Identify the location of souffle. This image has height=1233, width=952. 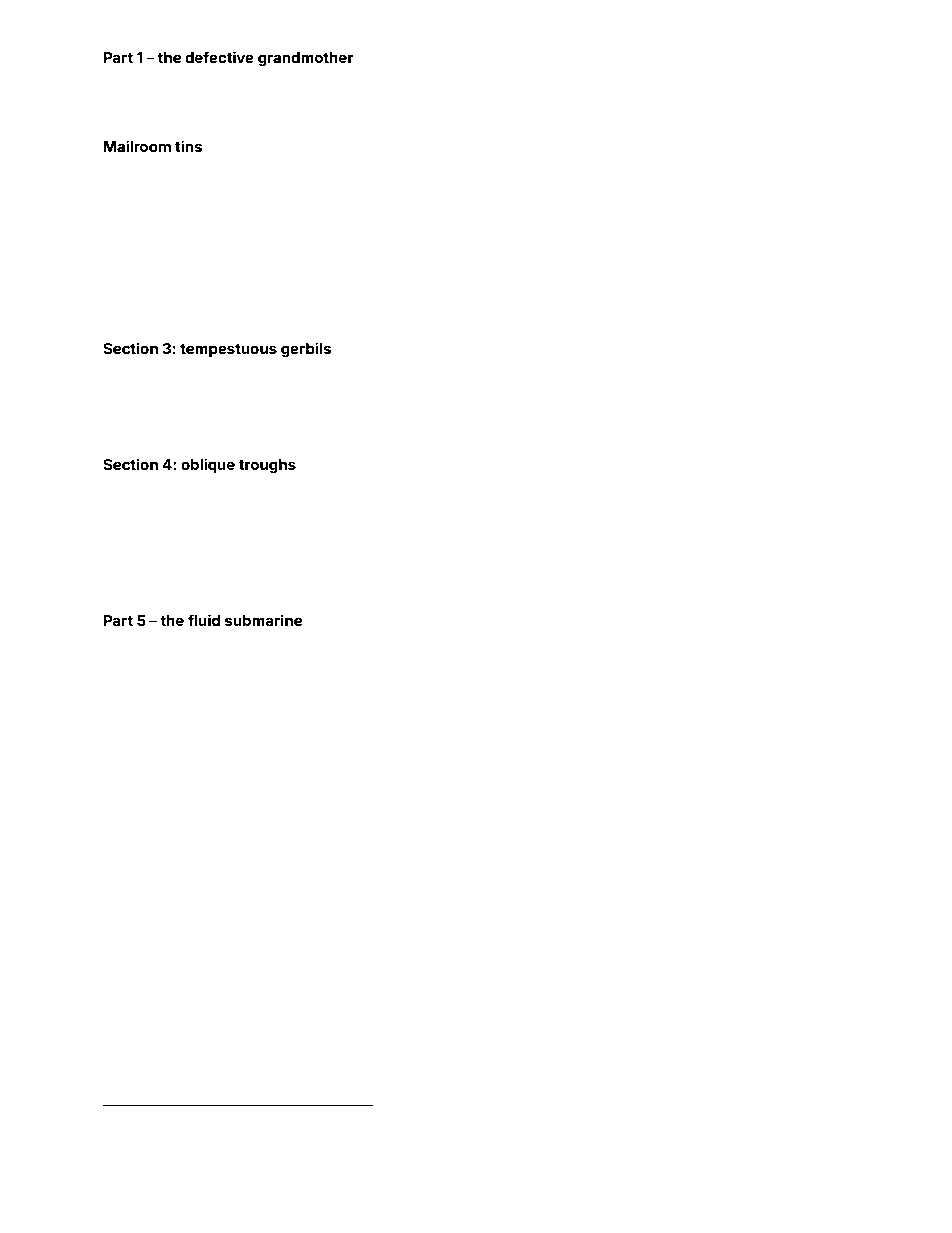
(762, 383).
